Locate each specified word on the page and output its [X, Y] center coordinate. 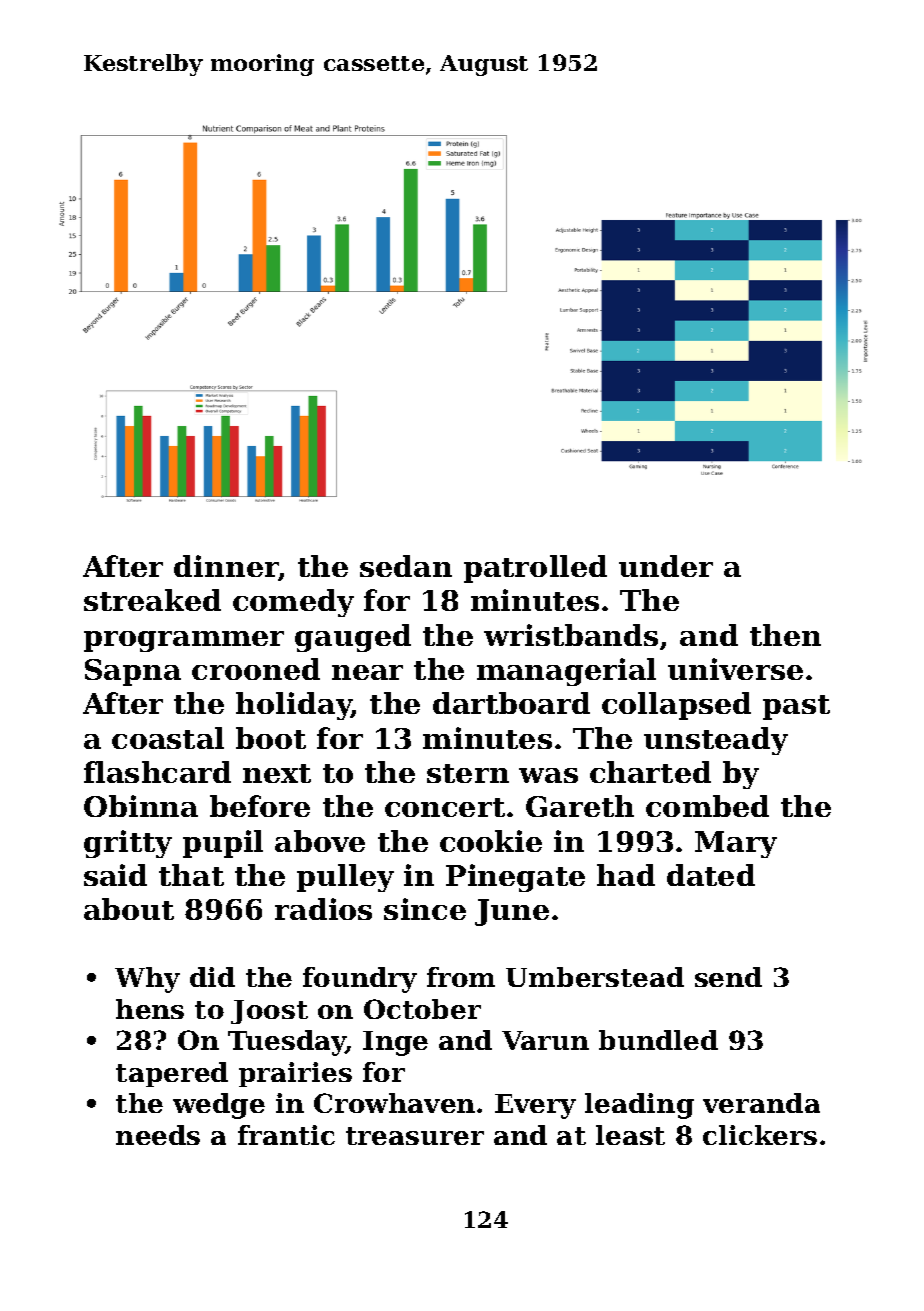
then [785, 635]
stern [468, 773]
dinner [226, 567]
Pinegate [515, 878]
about [129, 909]
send [728, 977]
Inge [395, 1043]
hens [150, 1009]
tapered [172, 1074]
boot [271, 738]
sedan [406, 566]
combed [707, 806]
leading [639, 1106]
